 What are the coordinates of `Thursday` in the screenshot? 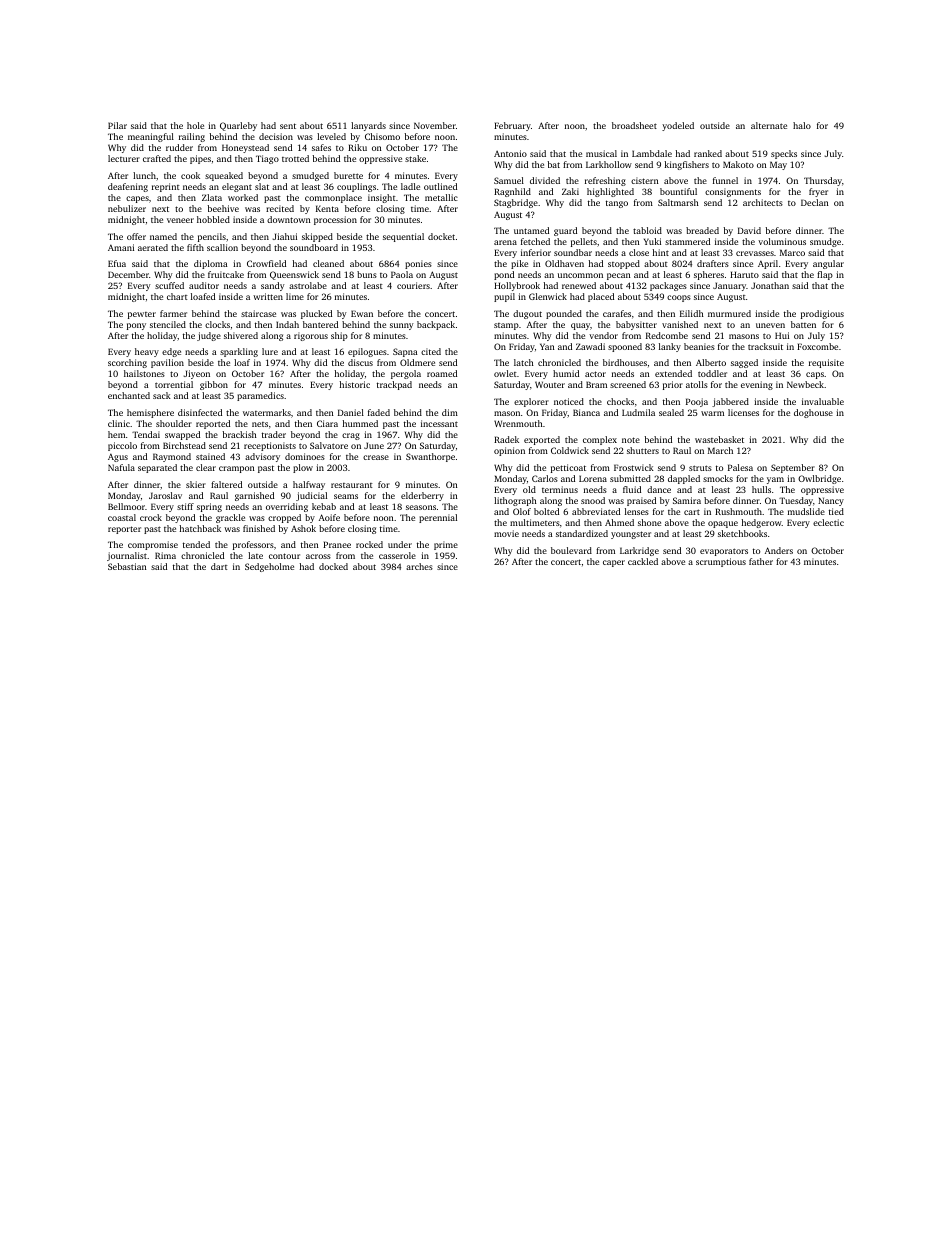 It's located at (823, 181).
